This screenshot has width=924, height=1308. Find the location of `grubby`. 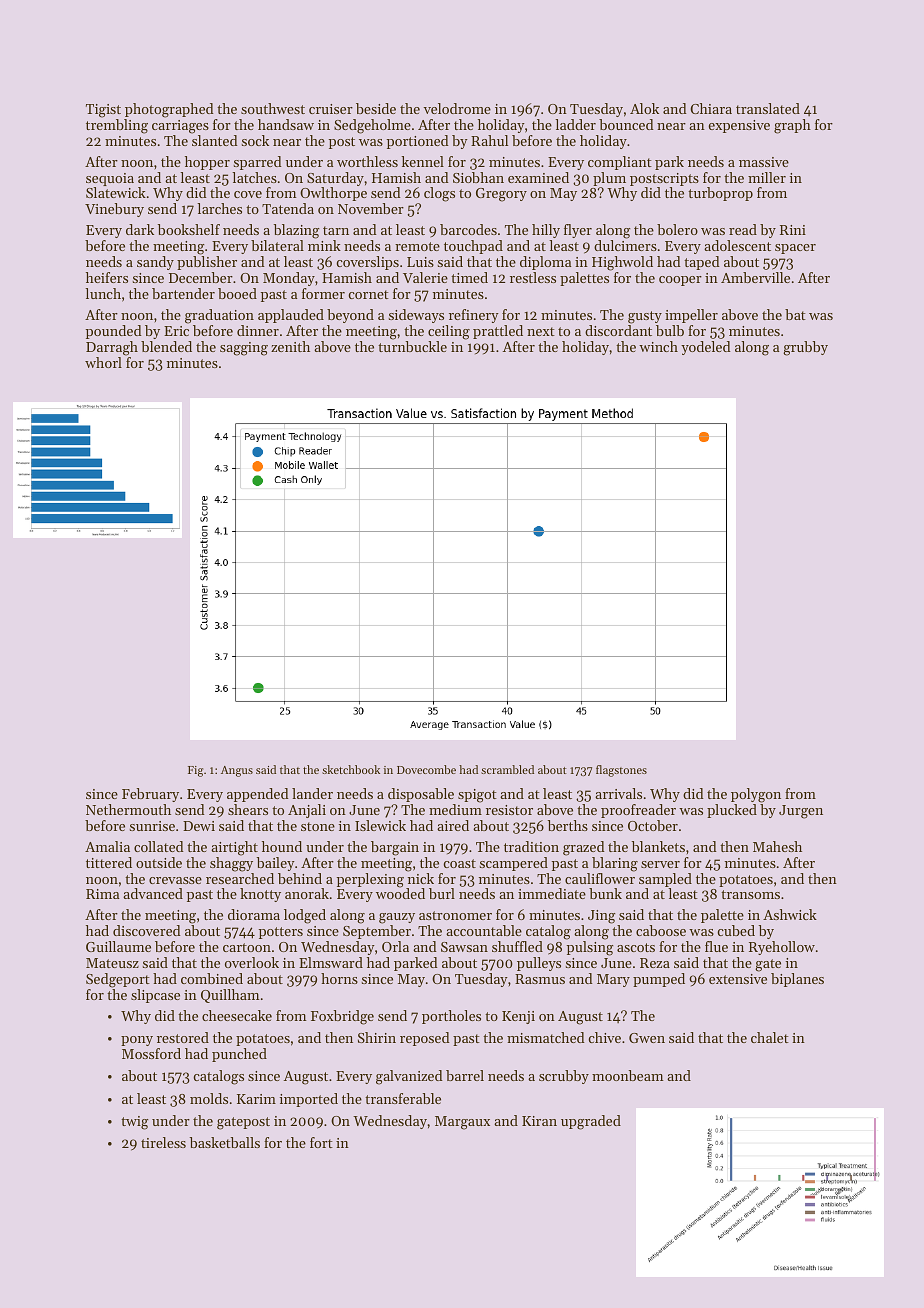

grubby is located at coordinates (805, 348).
